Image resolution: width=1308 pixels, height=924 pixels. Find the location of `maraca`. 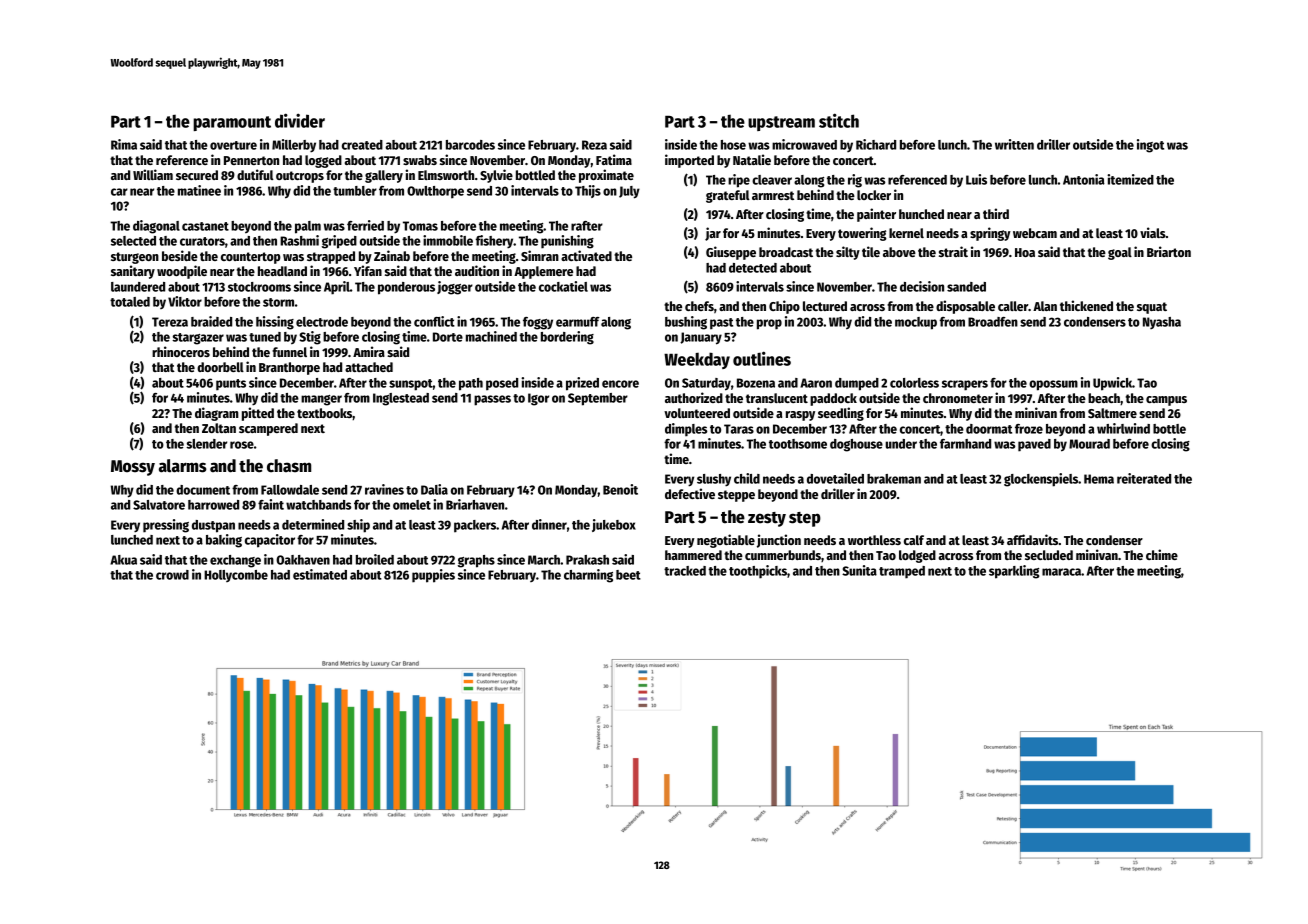

maraca is located at coordinates (1061, 572).
